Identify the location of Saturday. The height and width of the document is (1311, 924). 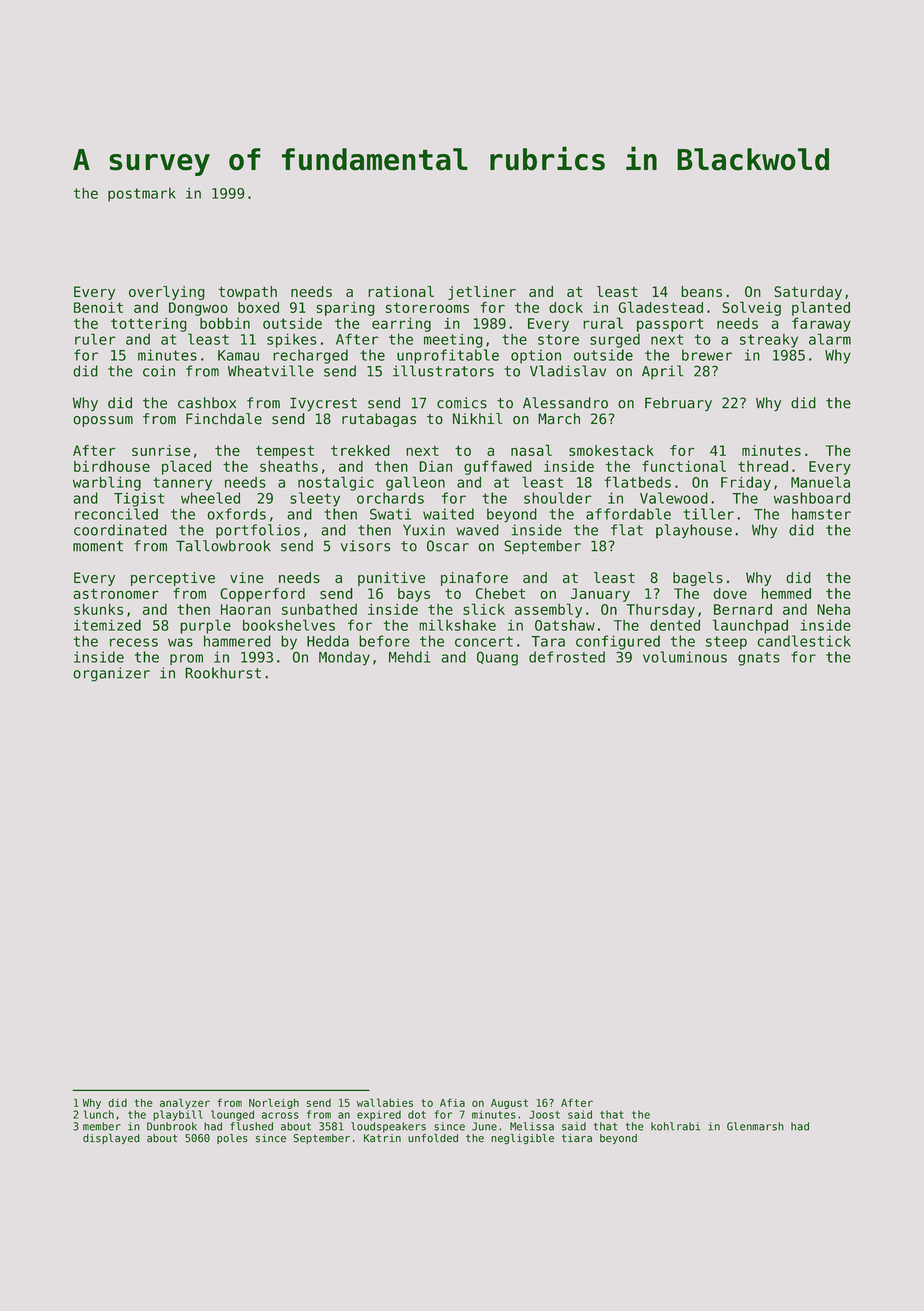
(808, 293).
